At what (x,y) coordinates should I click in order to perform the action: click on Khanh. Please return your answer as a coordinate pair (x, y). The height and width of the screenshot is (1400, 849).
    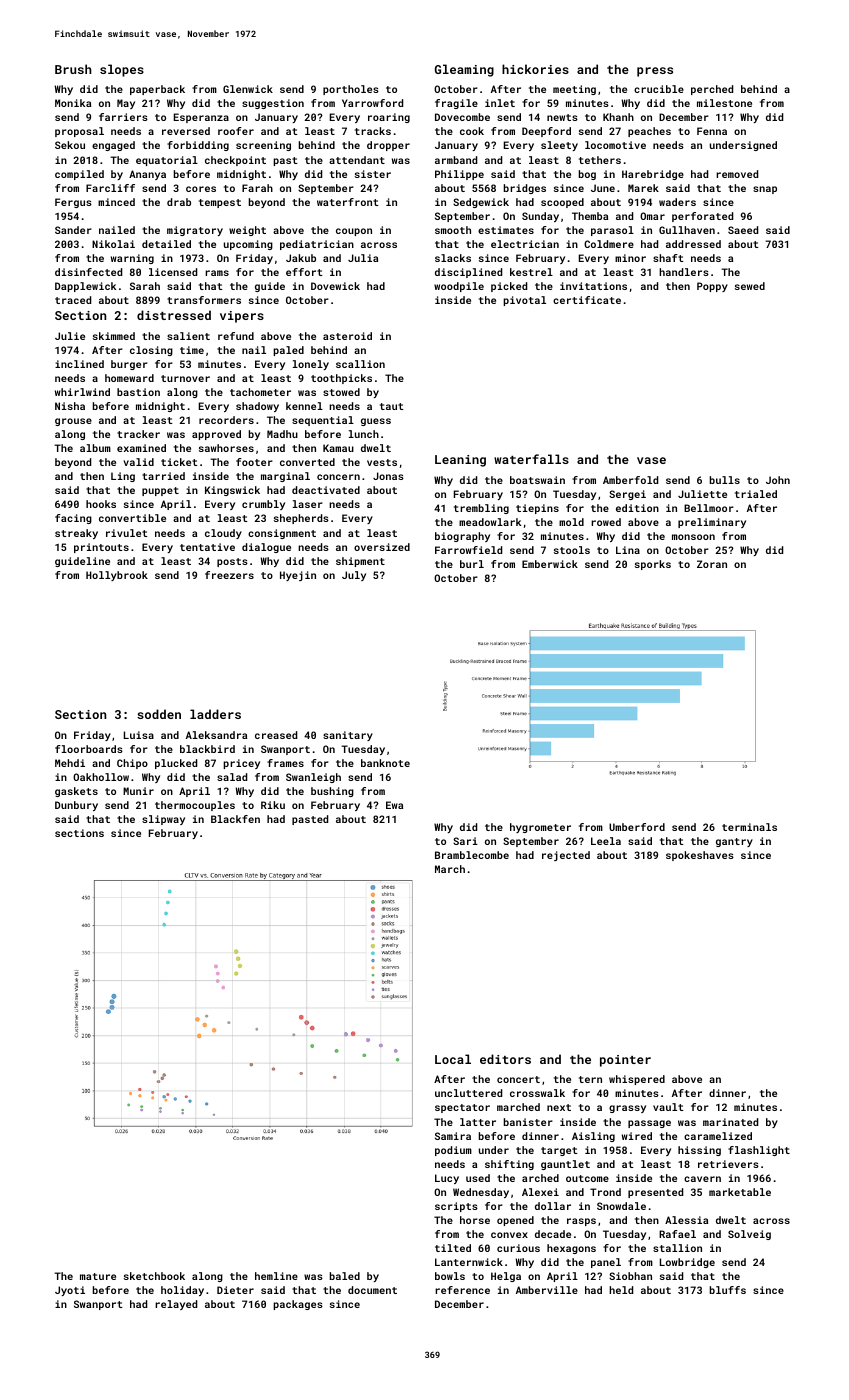
    Looking at the image, I should click on (618, 117).
